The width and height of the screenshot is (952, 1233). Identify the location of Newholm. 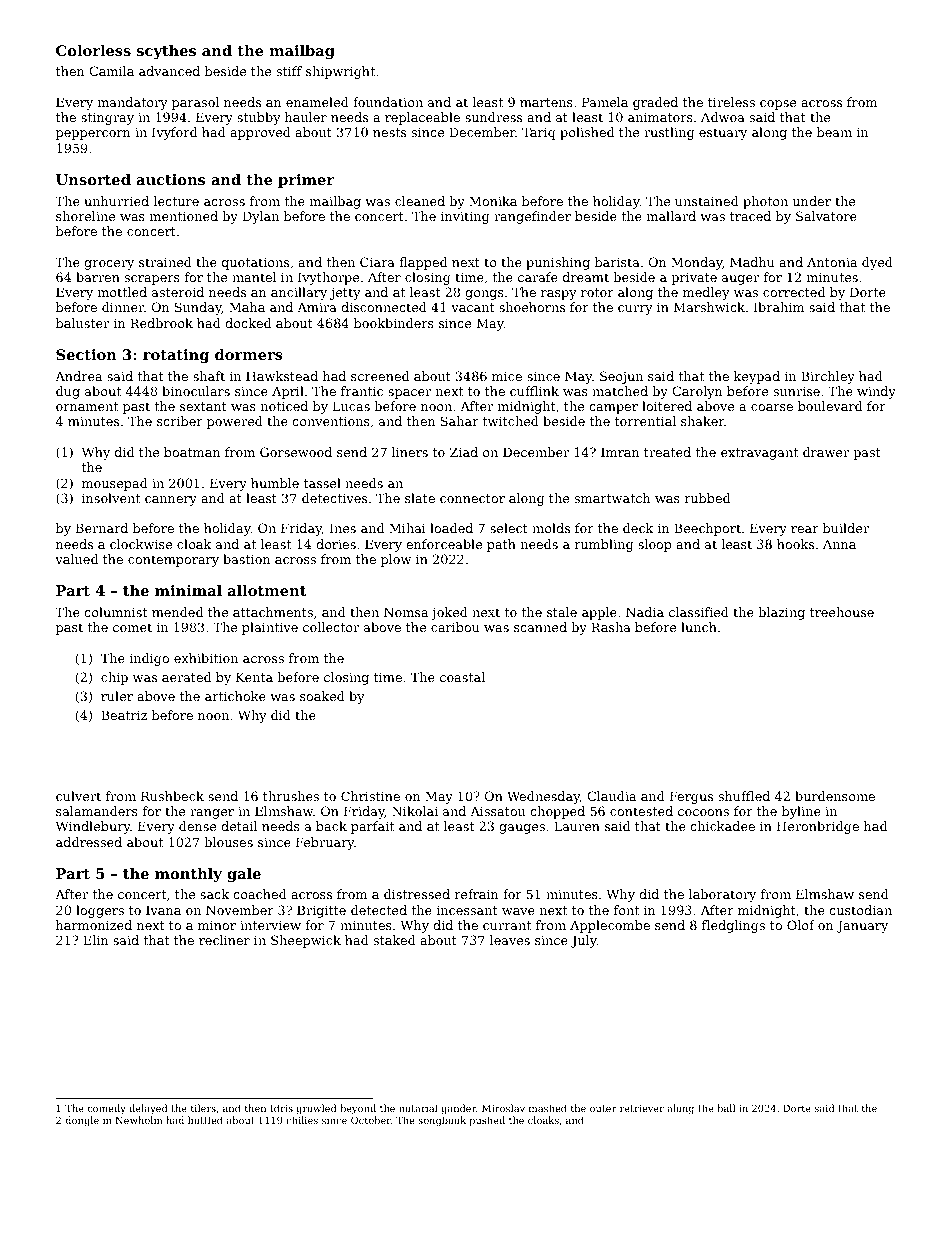
(139, 1120).
